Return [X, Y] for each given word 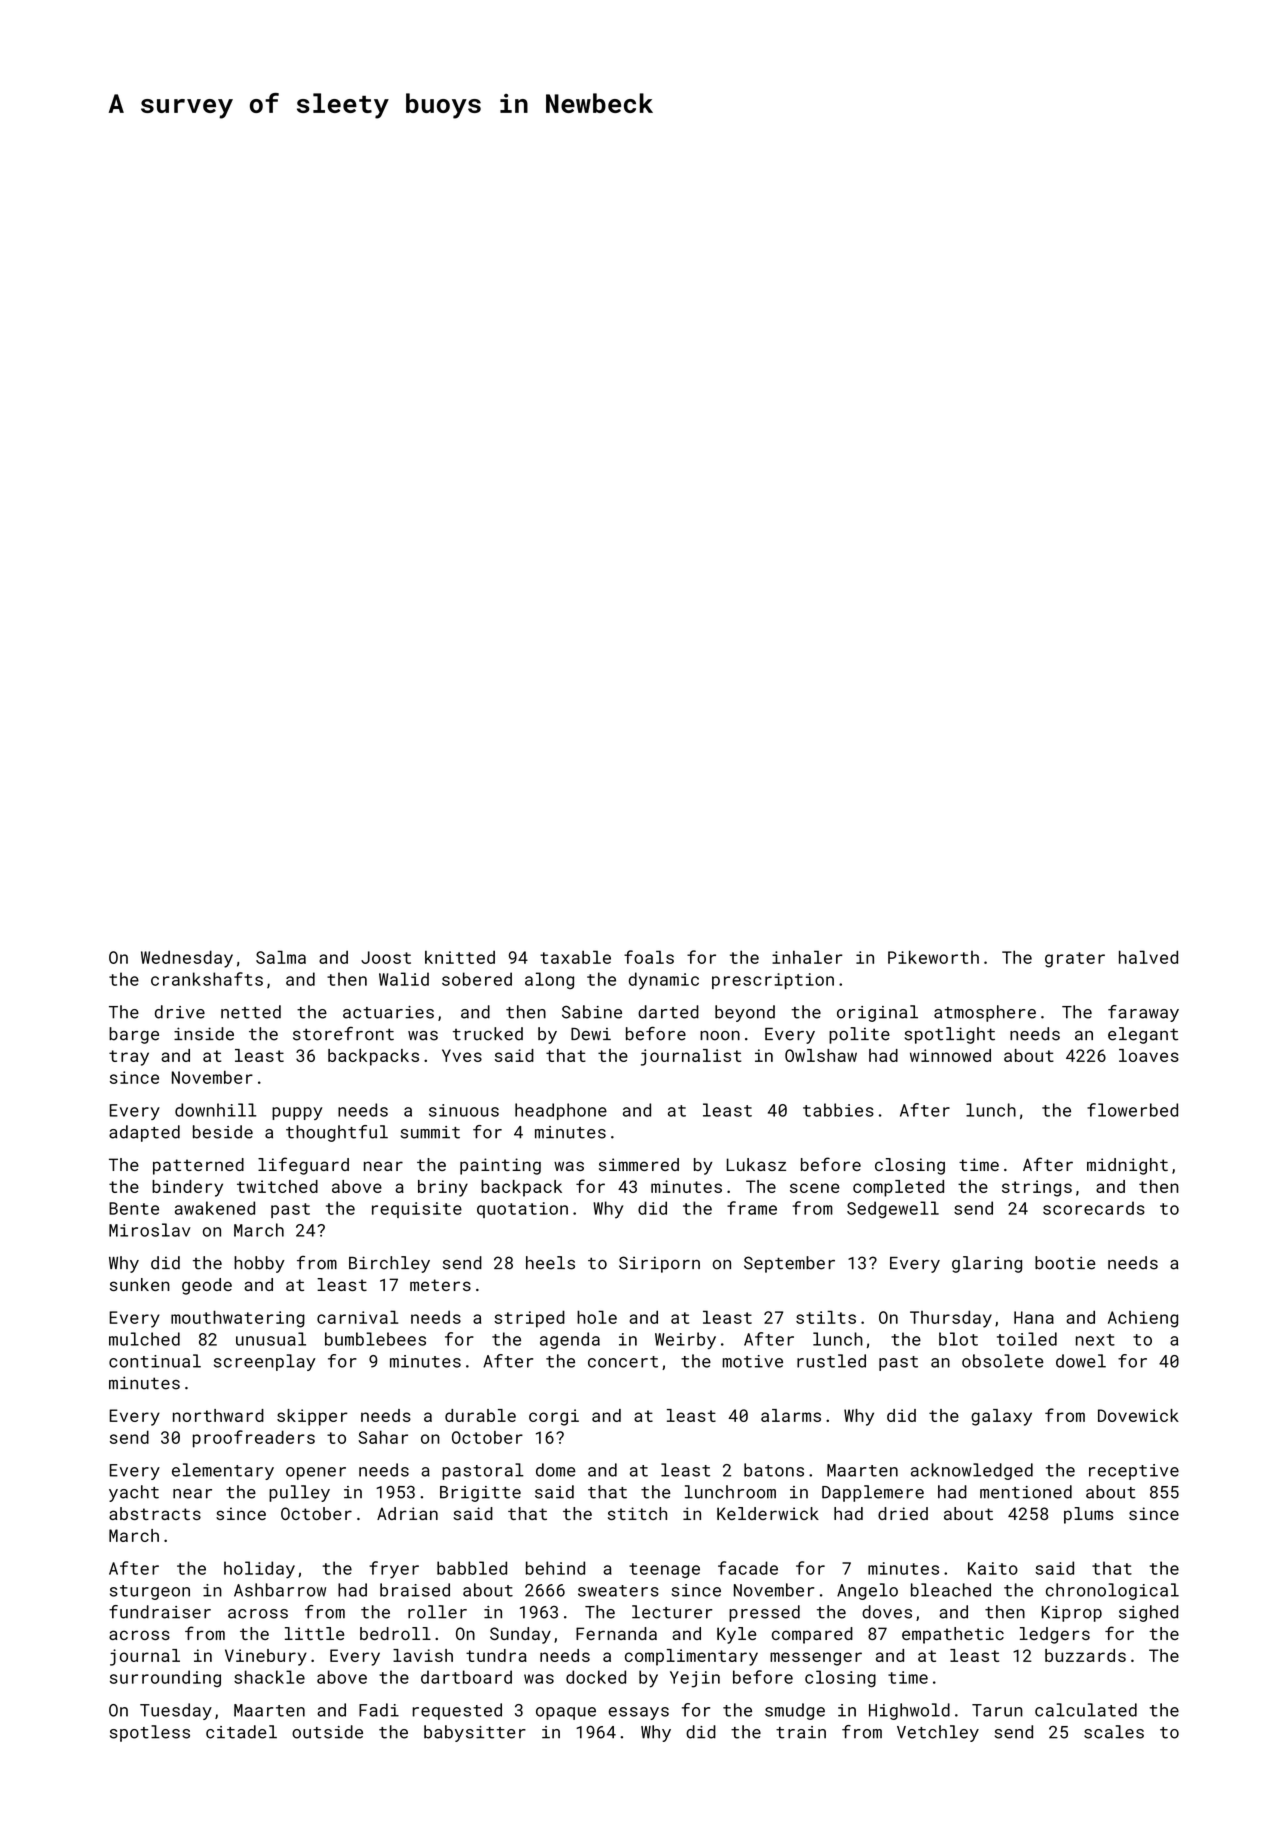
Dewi [591, 1034]
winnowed [950, 1055]
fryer [394, 1570]
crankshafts [207, 979]
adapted [144, 1133]
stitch [637, 1513]
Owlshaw [821, 1055]
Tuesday [176, 1711]
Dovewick [1138, 1415]
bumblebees [375, 1339]
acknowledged [972, 1471]
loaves [1149, 1055]
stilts [826, 1317]
